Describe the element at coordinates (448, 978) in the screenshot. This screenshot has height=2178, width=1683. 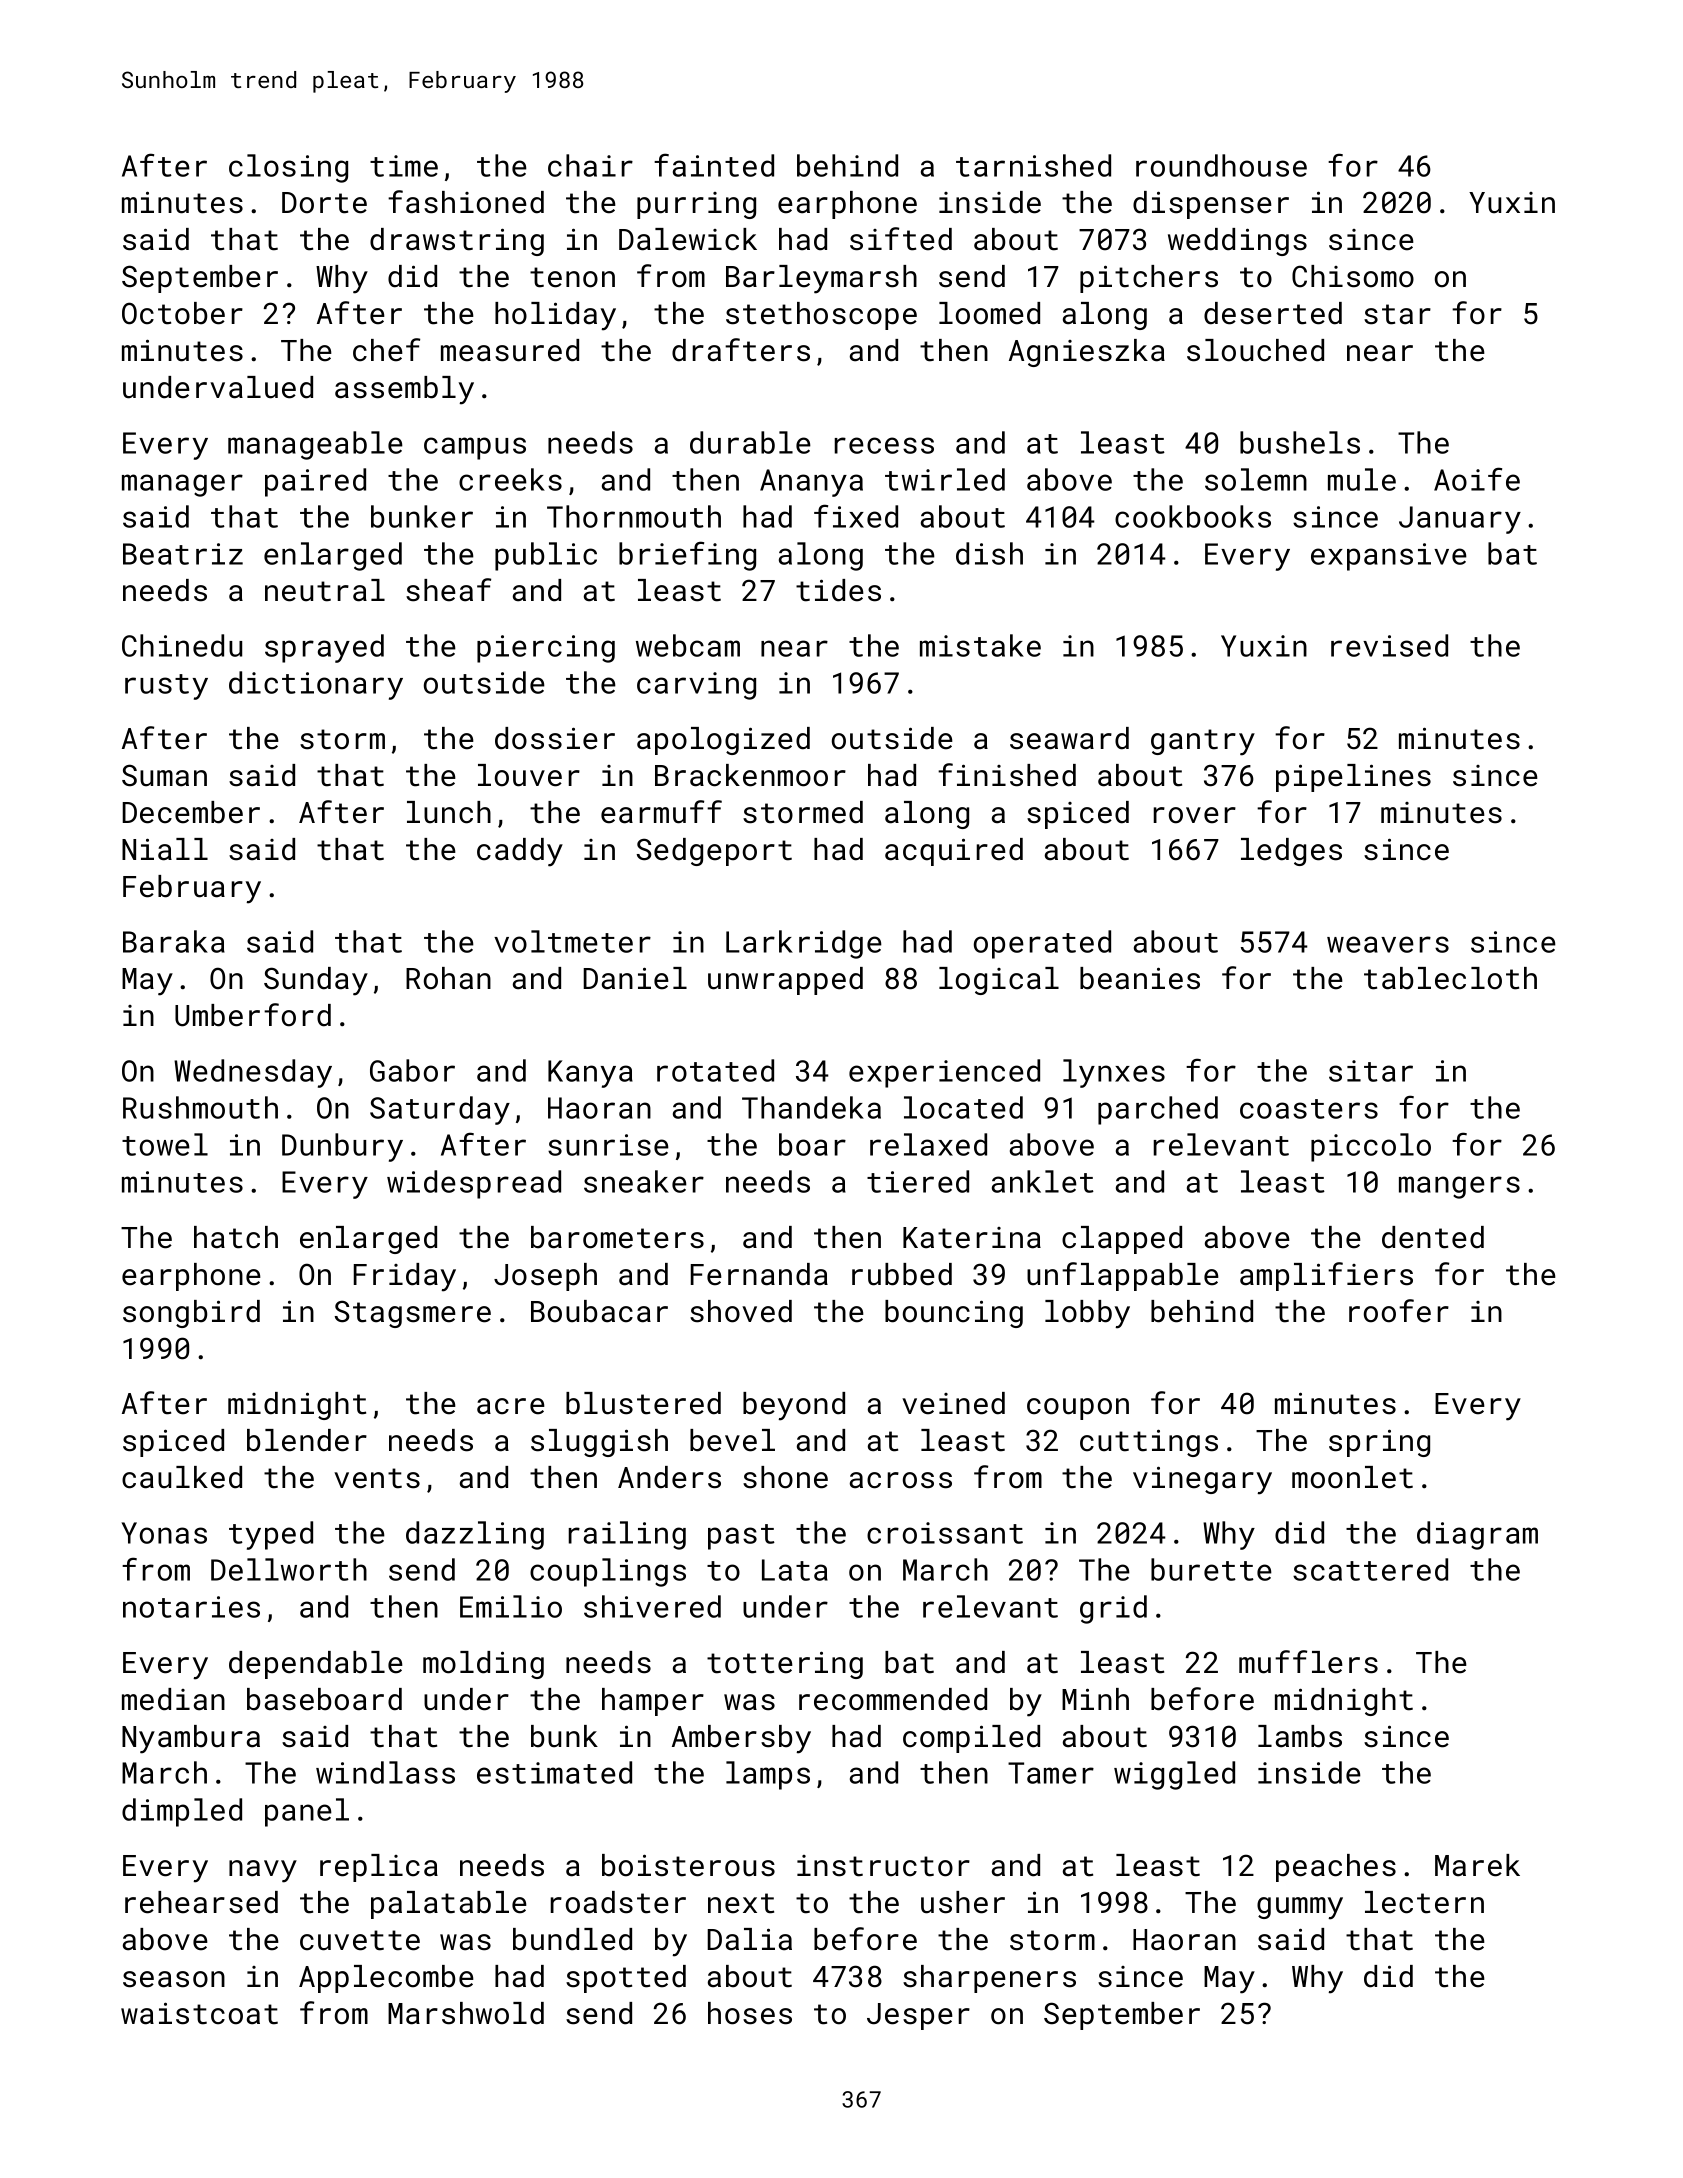
I see `Rohan` at that location.
